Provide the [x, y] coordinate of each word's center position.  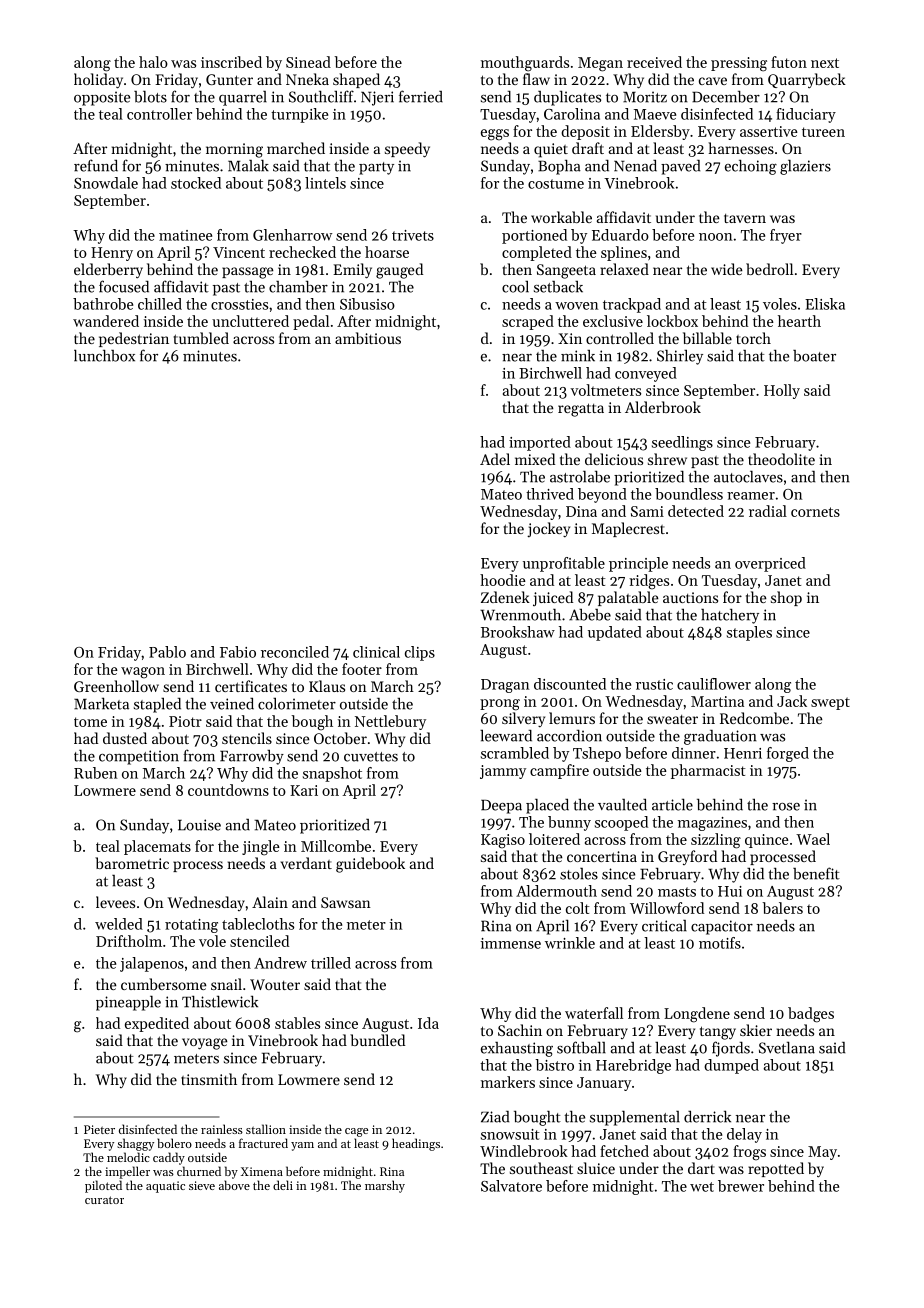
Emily [352, 271]
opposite [102, 98]
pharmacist [708, 771]
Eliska [825, 304]
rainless [222, 1129]
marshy [385, 1186]
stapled [157, 705]
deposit [585, 132]
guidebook [370, 865]
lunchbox [104, 355]
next [825, 63]
